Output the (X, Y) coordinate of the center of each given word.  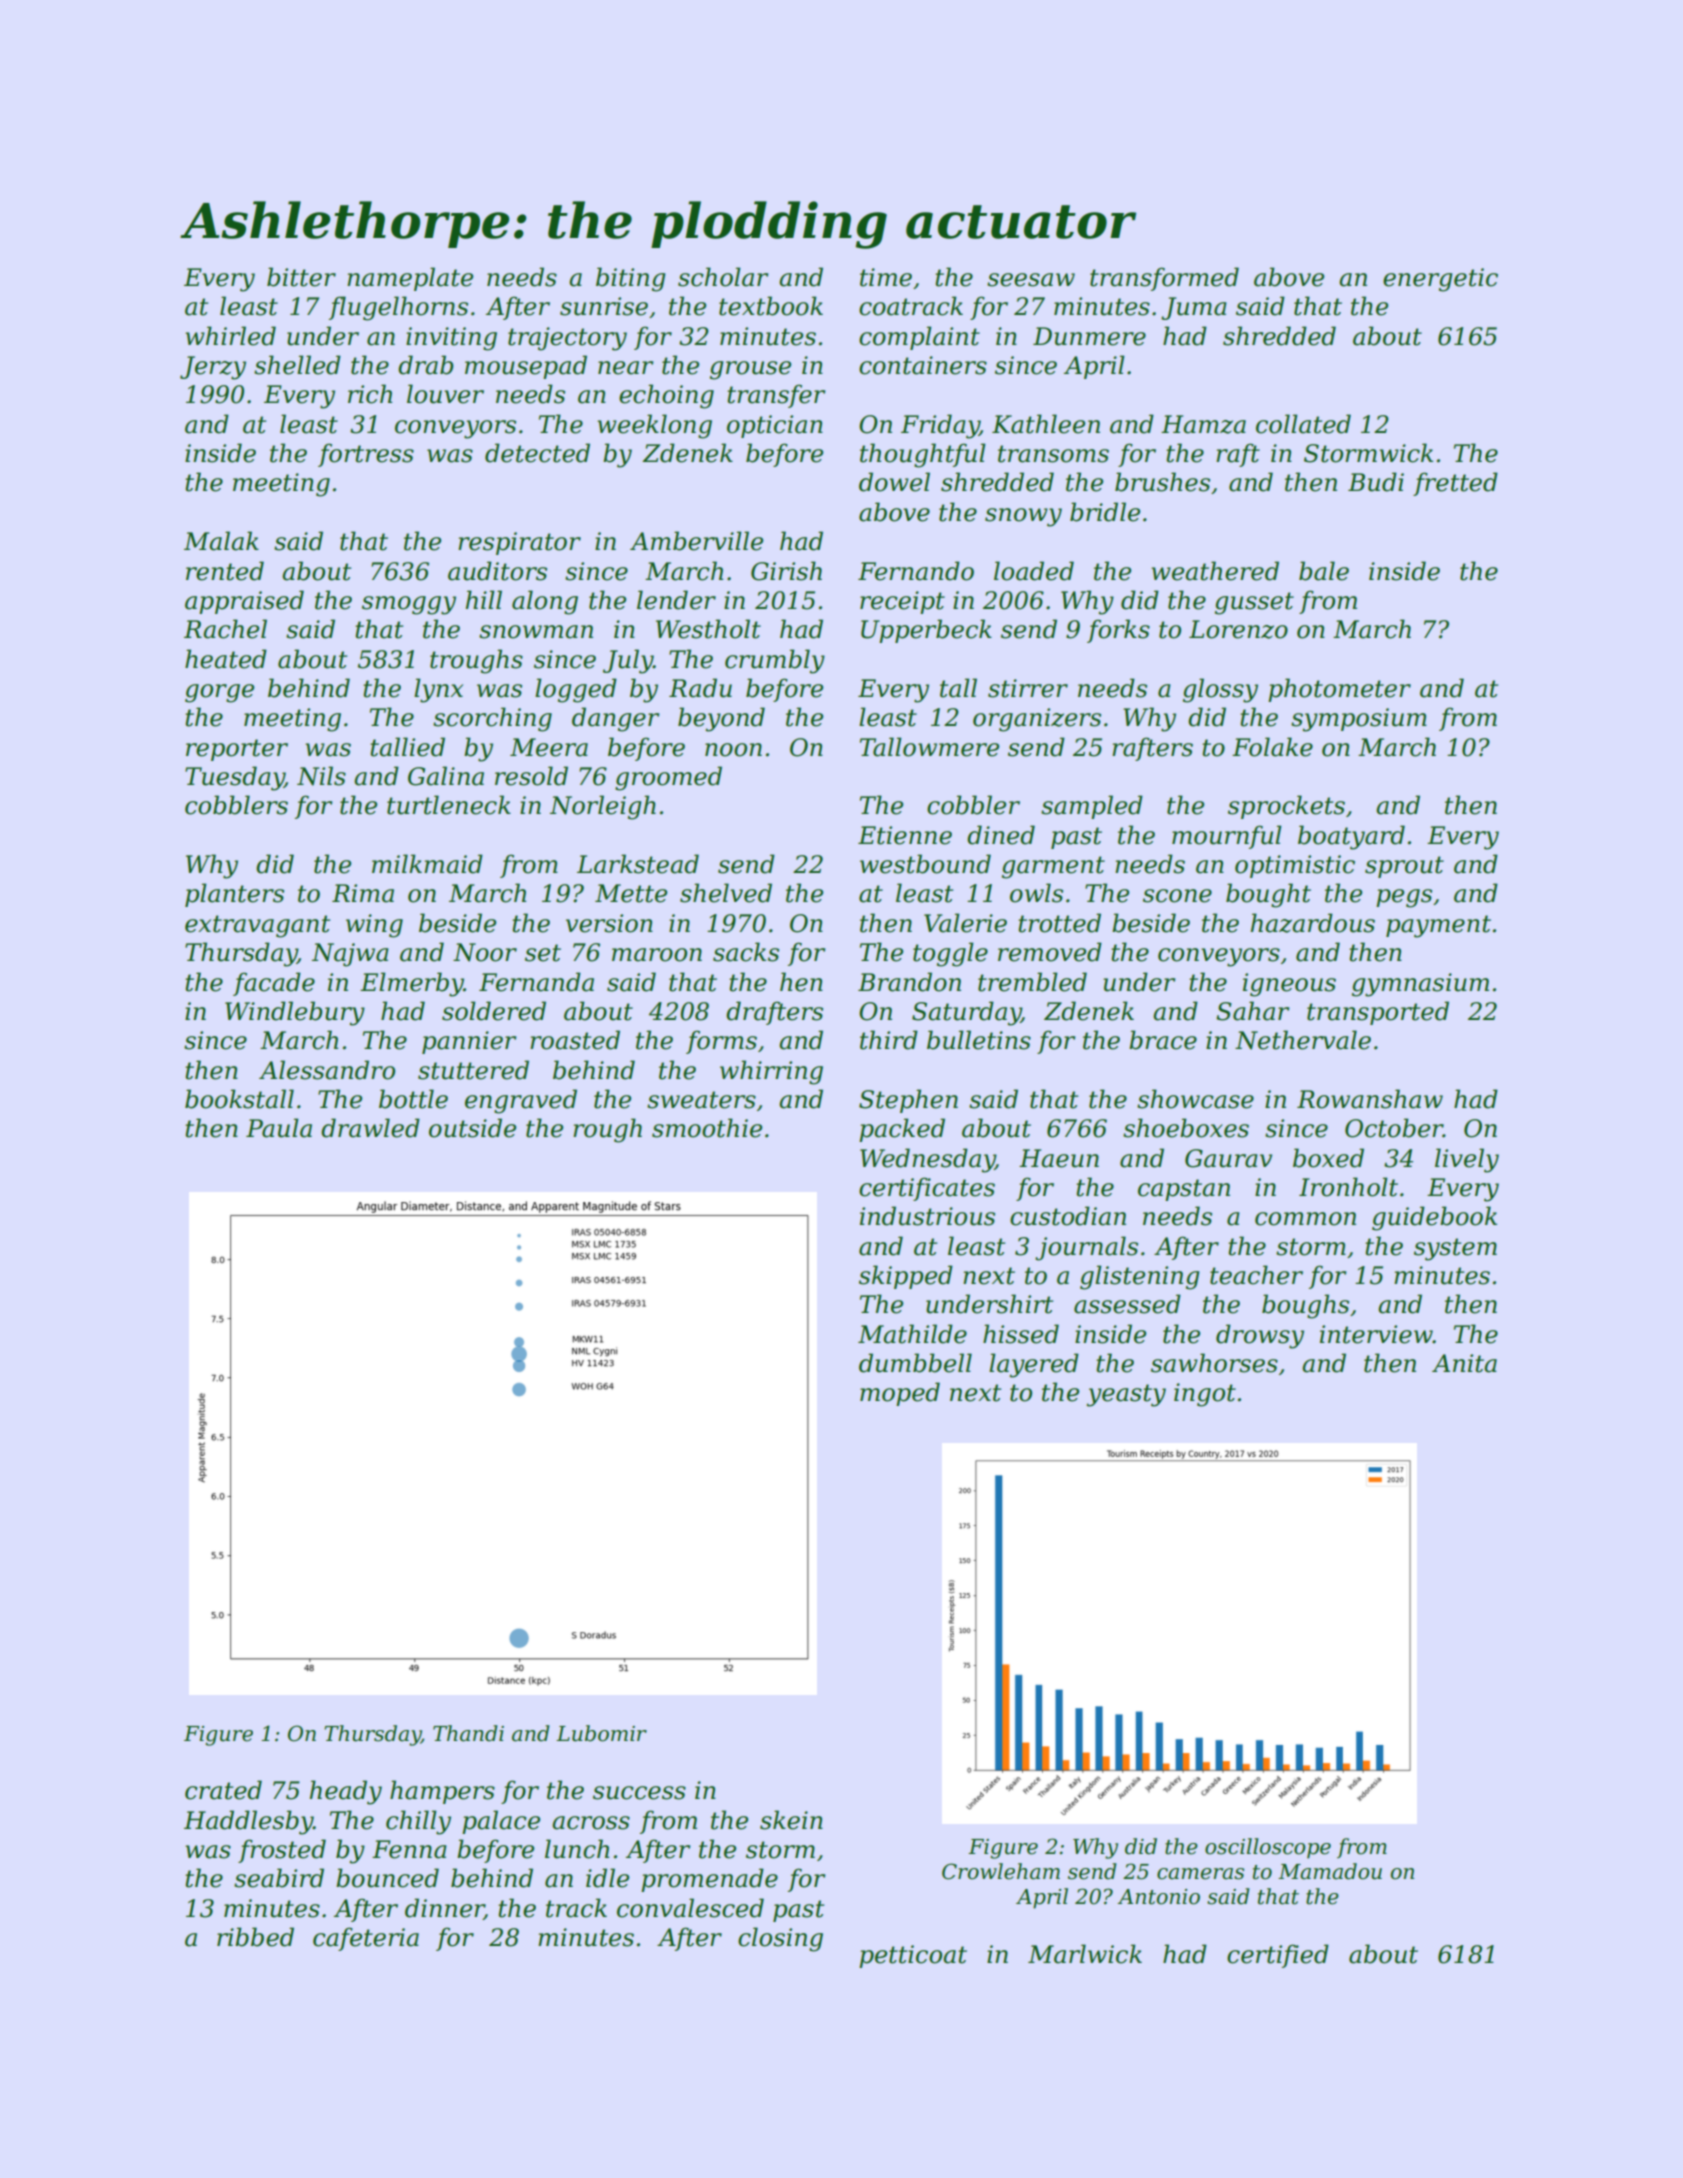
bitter (301, 277)
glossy (1220, 690)
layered (1034, 1365)
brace (1163, 1040)
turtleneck (449, 805)
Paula (279, 1128)
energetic (1440, 280)
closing (780, 1939)
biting (631, 279)
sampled (1092, 807)
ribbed (255, 1937)
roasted (575, 1040)
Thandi (468, 1733)
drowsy (1260, 1336)
